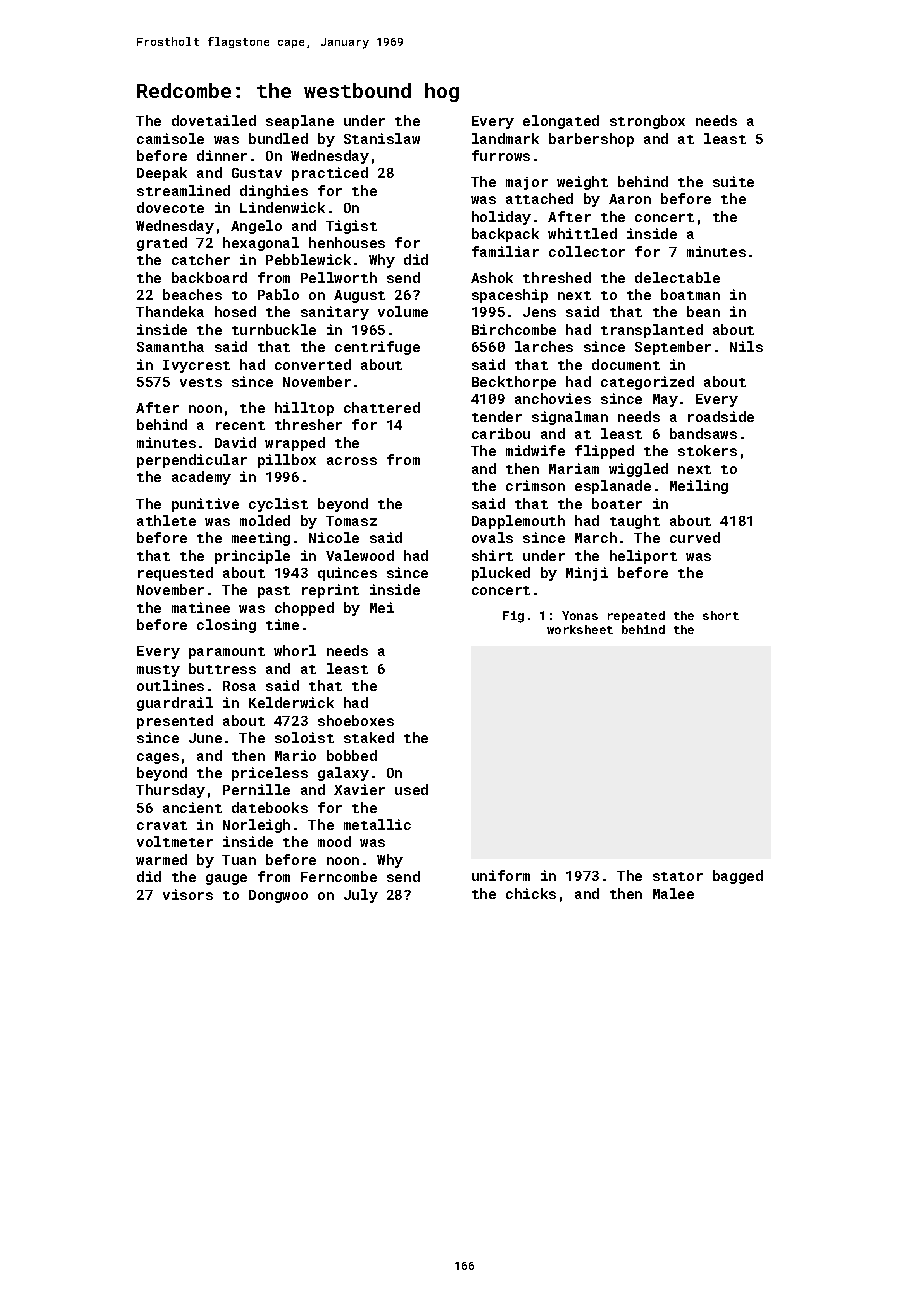 The image size is (908, 1316). I want to click on Malee, so click(673, 893).
